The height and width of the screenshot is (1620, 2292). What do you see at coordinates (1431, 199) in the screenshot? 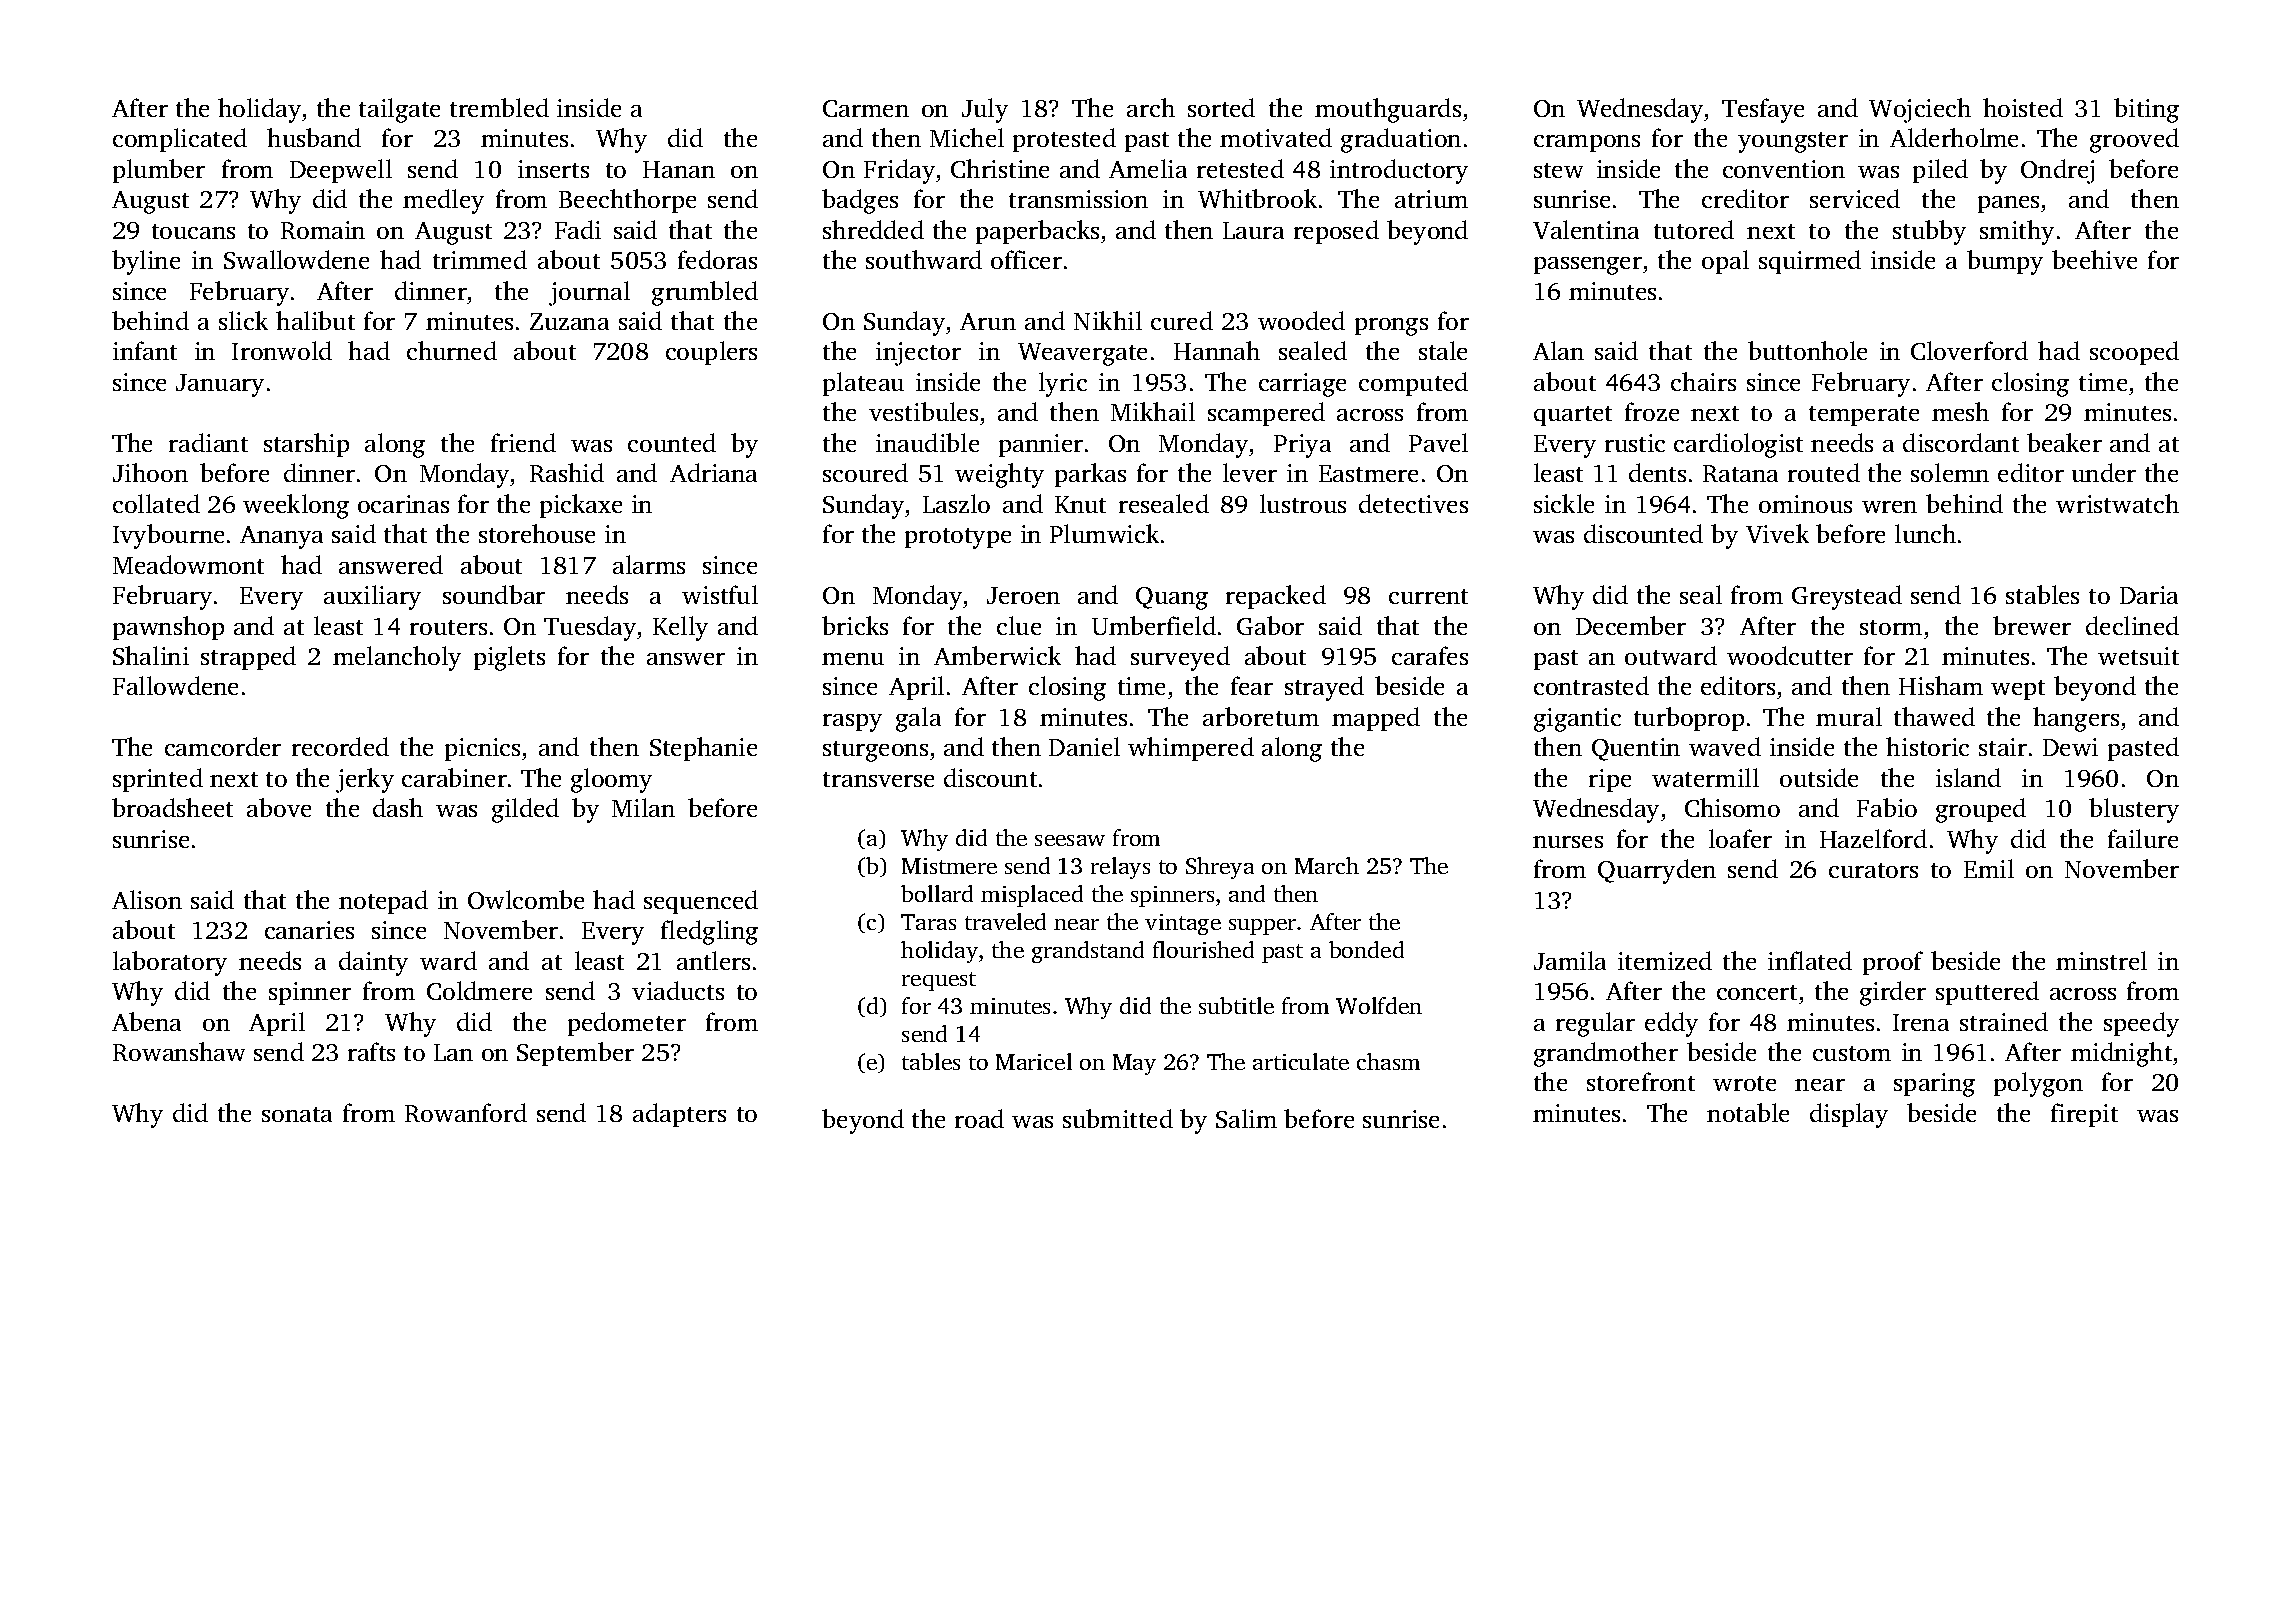
I see `atrium` at bounding box center [1431, 199].
